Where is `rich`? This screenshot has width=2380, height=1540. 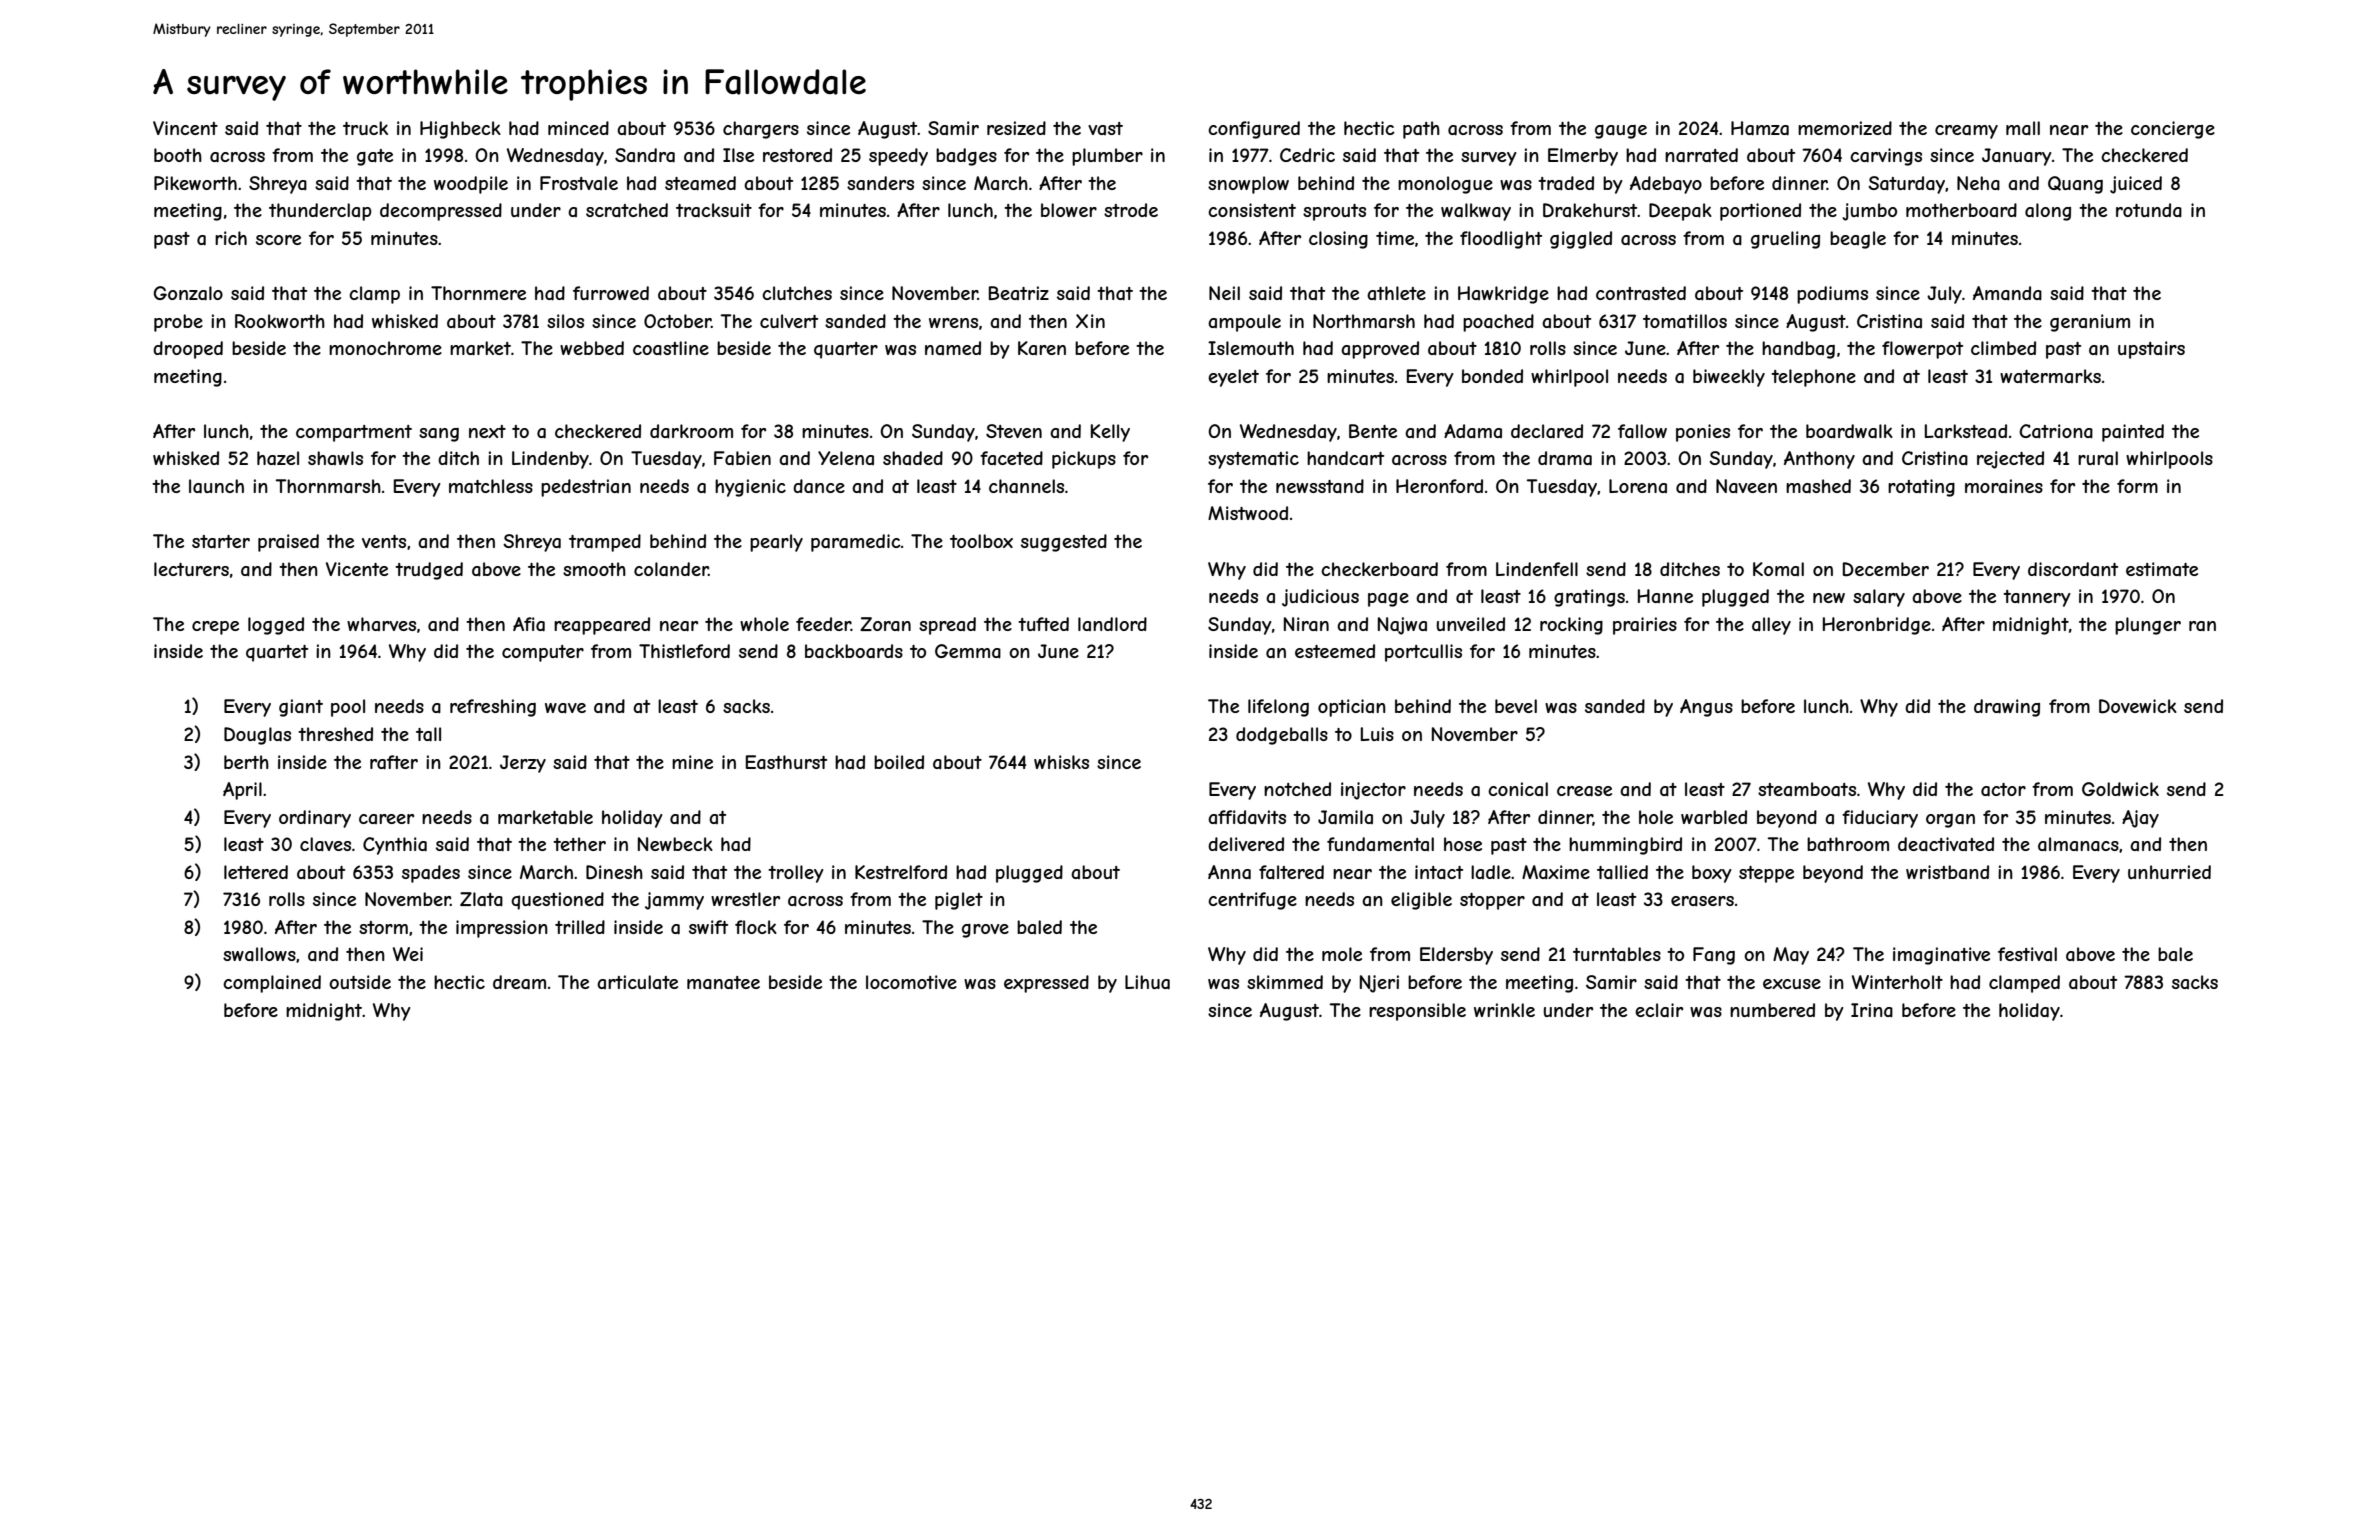 rich is located at coordinates (231, 238).
